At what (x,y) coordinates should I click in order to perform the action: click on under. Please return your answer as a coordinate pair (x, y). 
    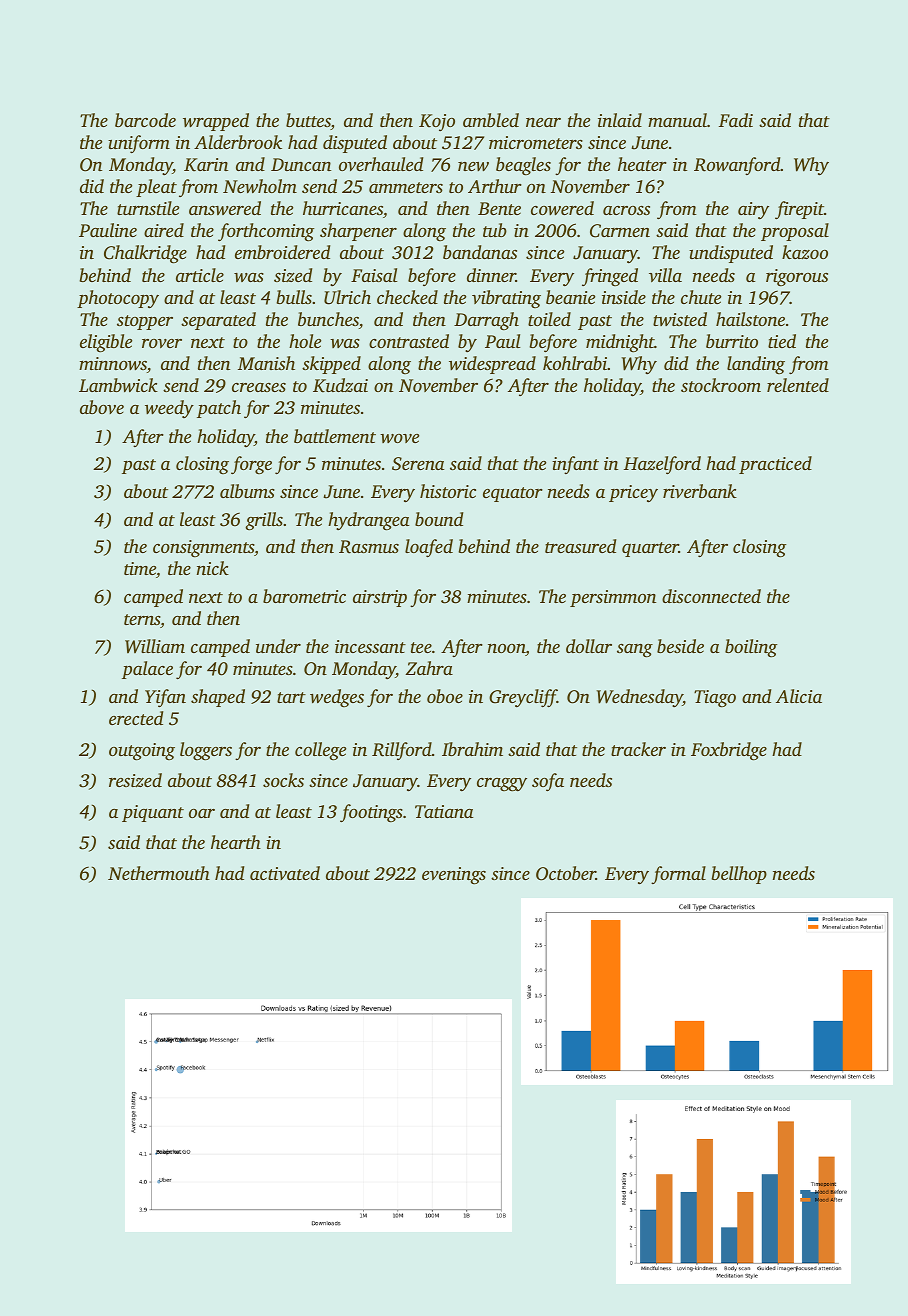
    Looking at the image, I should click on (278, 646).
